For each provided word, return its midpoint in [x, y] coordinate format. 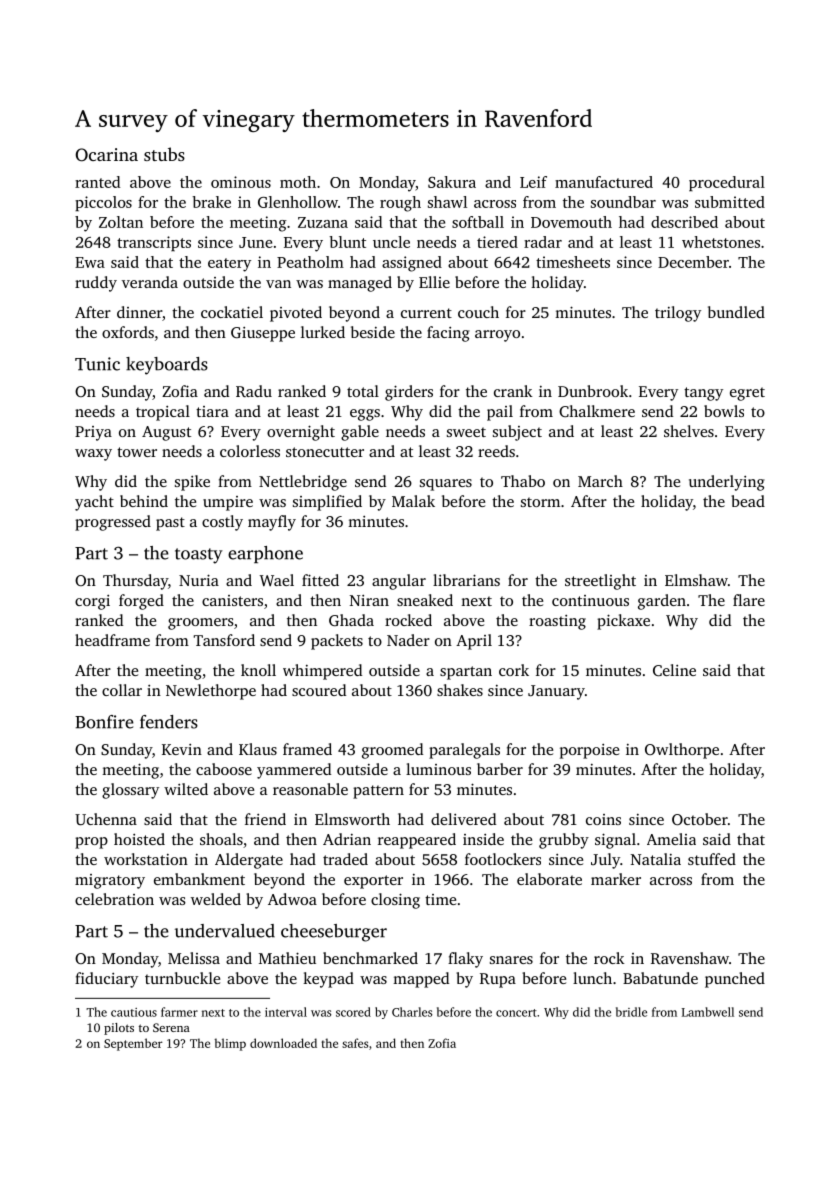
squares [446, 485]
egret [747, 394]
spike [192, 483]
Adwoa [292, 899]
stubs [164, 154]
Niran [369, 600]
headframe [112, 640]
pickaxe [623, 622]
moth [298, 182]
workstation [146, 859]
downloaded [283, 1043]
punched [735, 980]
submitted [730, 202]
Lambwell [708, 1012]
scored [353, 1012]
